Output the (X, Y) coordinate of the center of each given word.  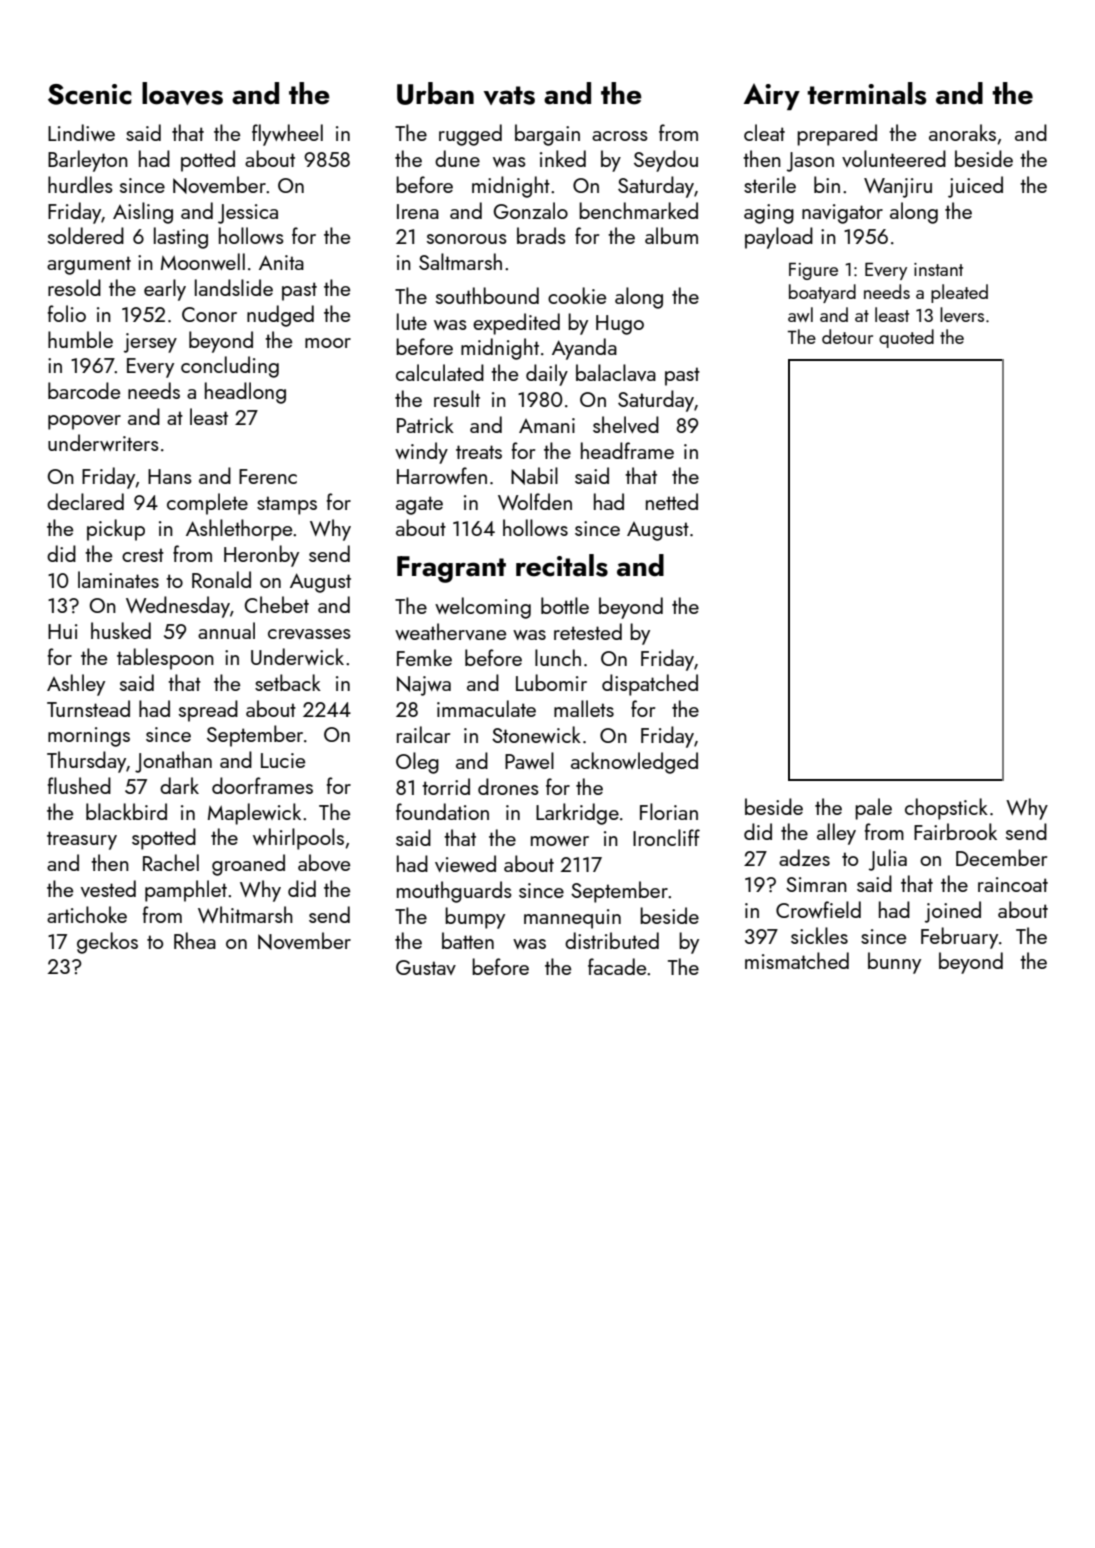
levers (962, 314)
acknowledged (634, 763)
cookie (577, 295)
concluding (230, 367)
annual (226, 630)
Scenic (90, 94)
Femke (424, 657)
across (620, 136)
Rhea (195, 940)
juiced (975, 187)
